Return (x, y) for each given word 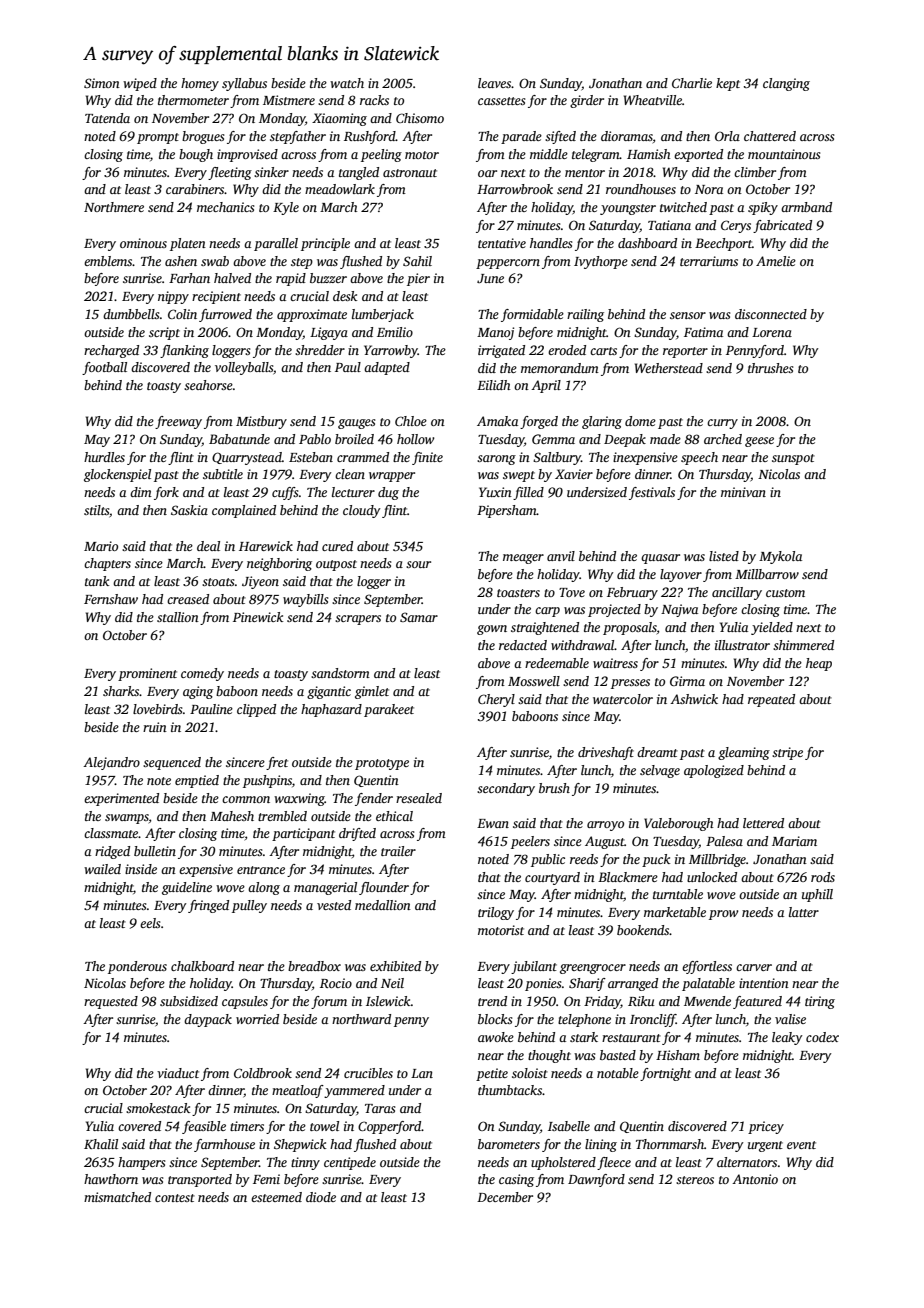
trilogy (496, 913)
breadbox (314, 966)
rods (823, 877)
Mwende (707, 1001)
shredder (320, 350)
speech (699, 458)
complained (244, 511)
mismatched (117, 1197)
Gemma (553, 439)
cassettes (501, 101)
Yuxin (495, 492)
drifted (357, 834)
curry (722, 424)
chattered (770, 136)
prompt (158, 138)
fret (277, 763)
